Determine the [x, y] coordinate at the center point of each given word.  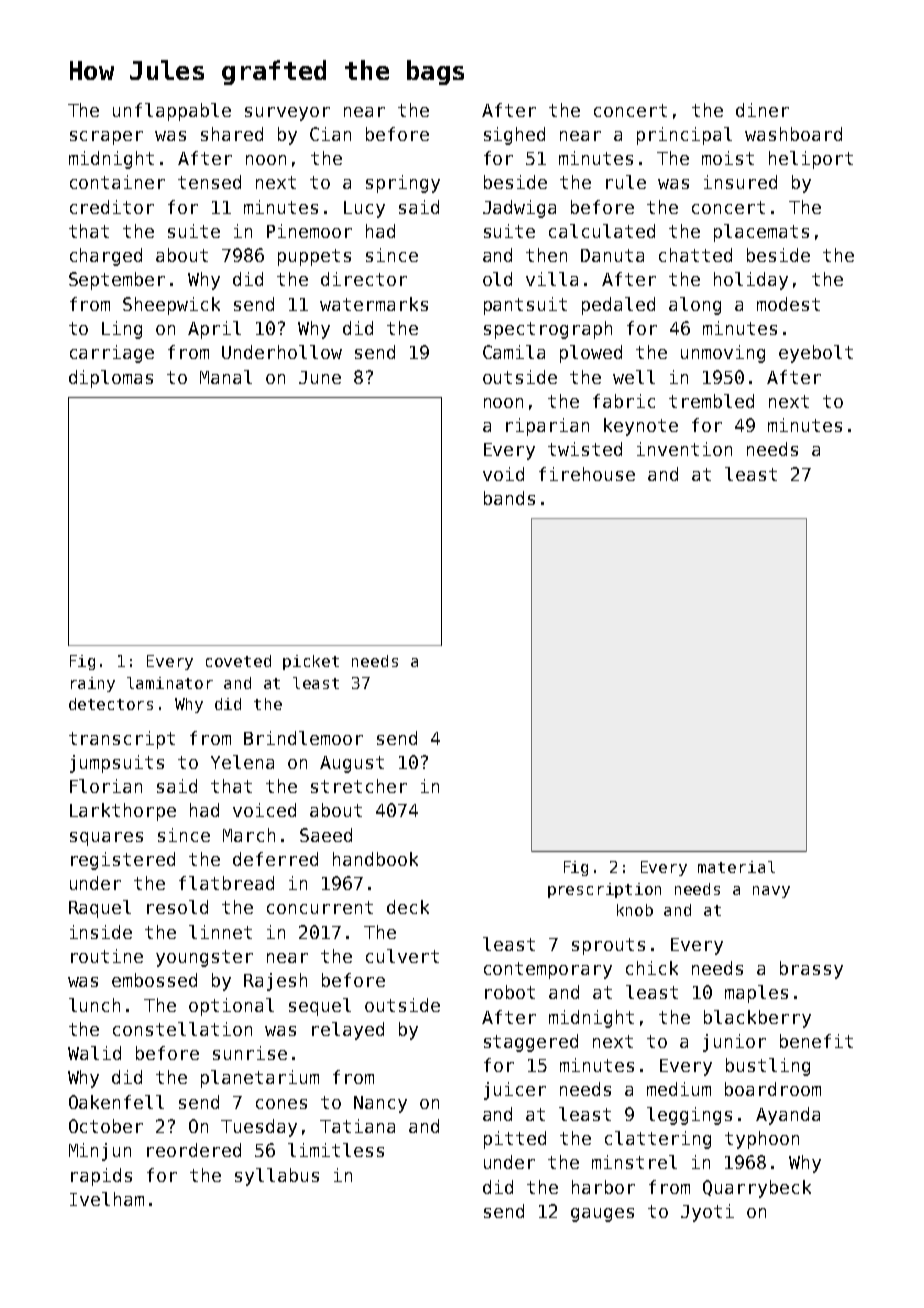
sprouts [608, 946]
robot [510, 992]
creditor [112, 207]
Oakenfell [116, 1102]
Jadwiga [519, 209]
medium [679, 1089]
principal [684, 136]
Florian [106, 786]
